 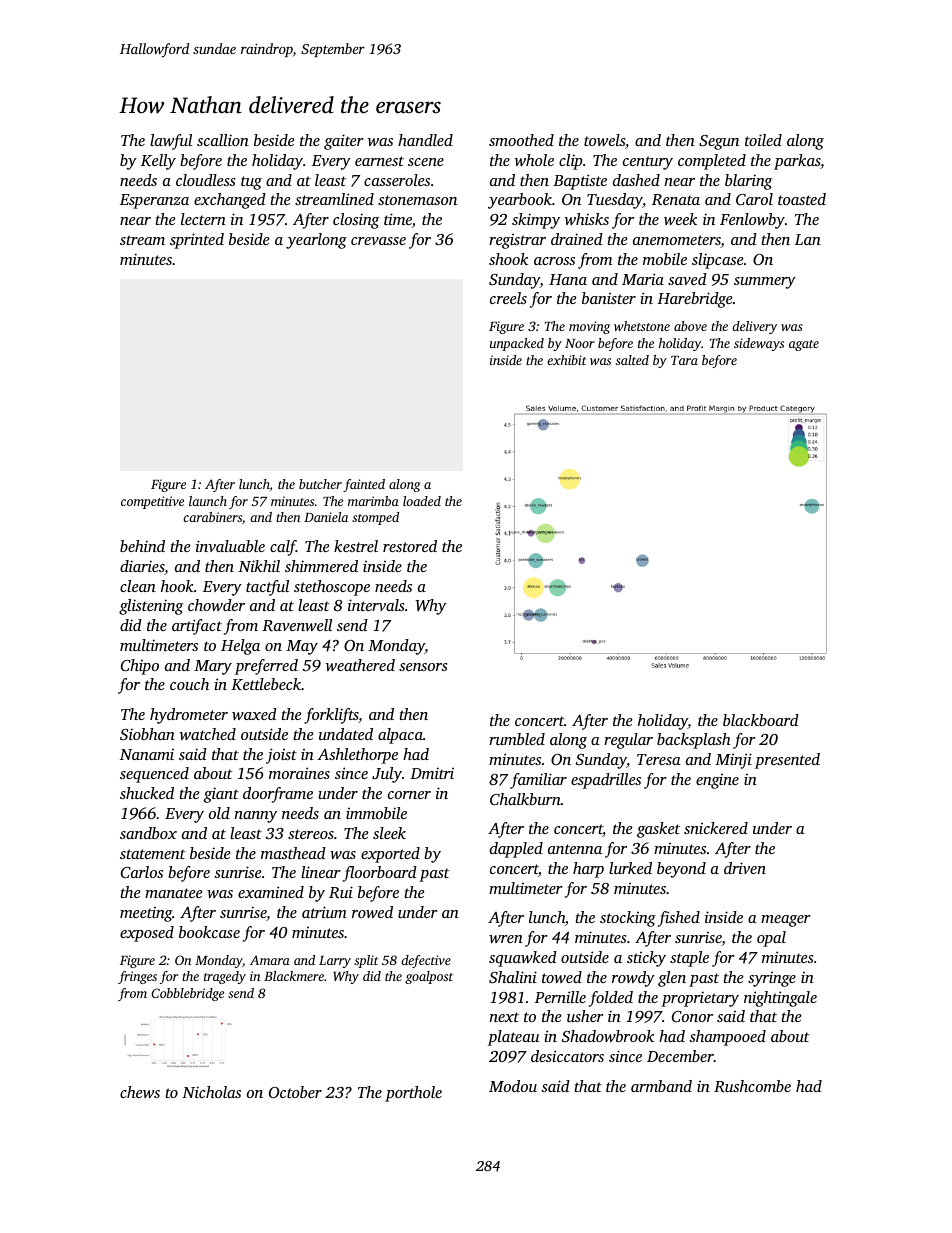 What do you see at coordinates (211, 1092) in the screenshot?
I see `Nicholas` at bounding box center [211, 1092].
